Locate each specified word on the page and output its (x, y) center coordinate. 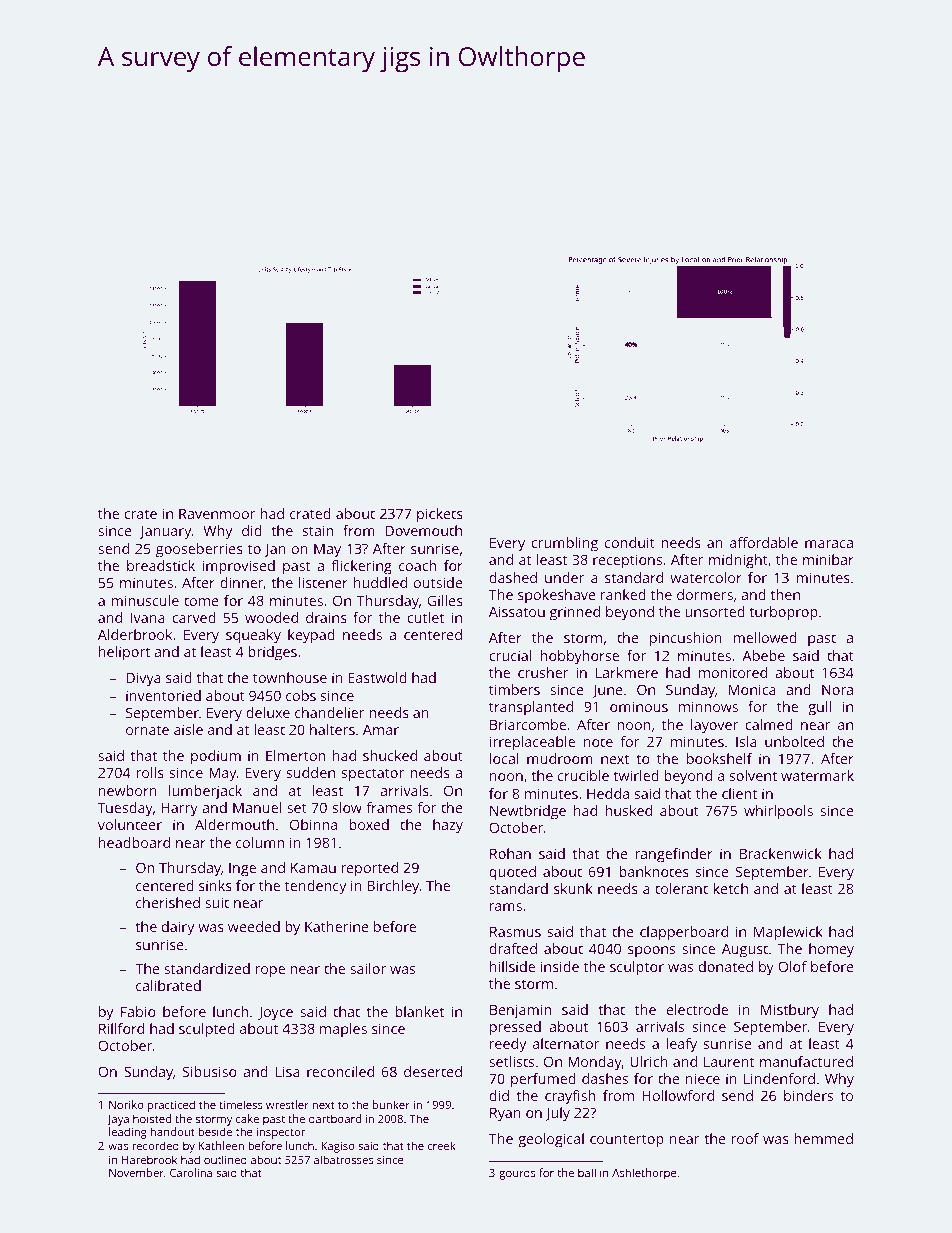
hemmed (823, 1138)
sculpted (207, 1030)
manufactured (806, 1061)
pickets (440, 515)
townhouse (290, 677)
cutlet (425, 617)
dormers (705, 594)
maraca (829, 544)
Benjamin (520, 1011)
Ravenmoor (217, 513)
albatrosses (344, 1159)
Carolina (191, 1172)
